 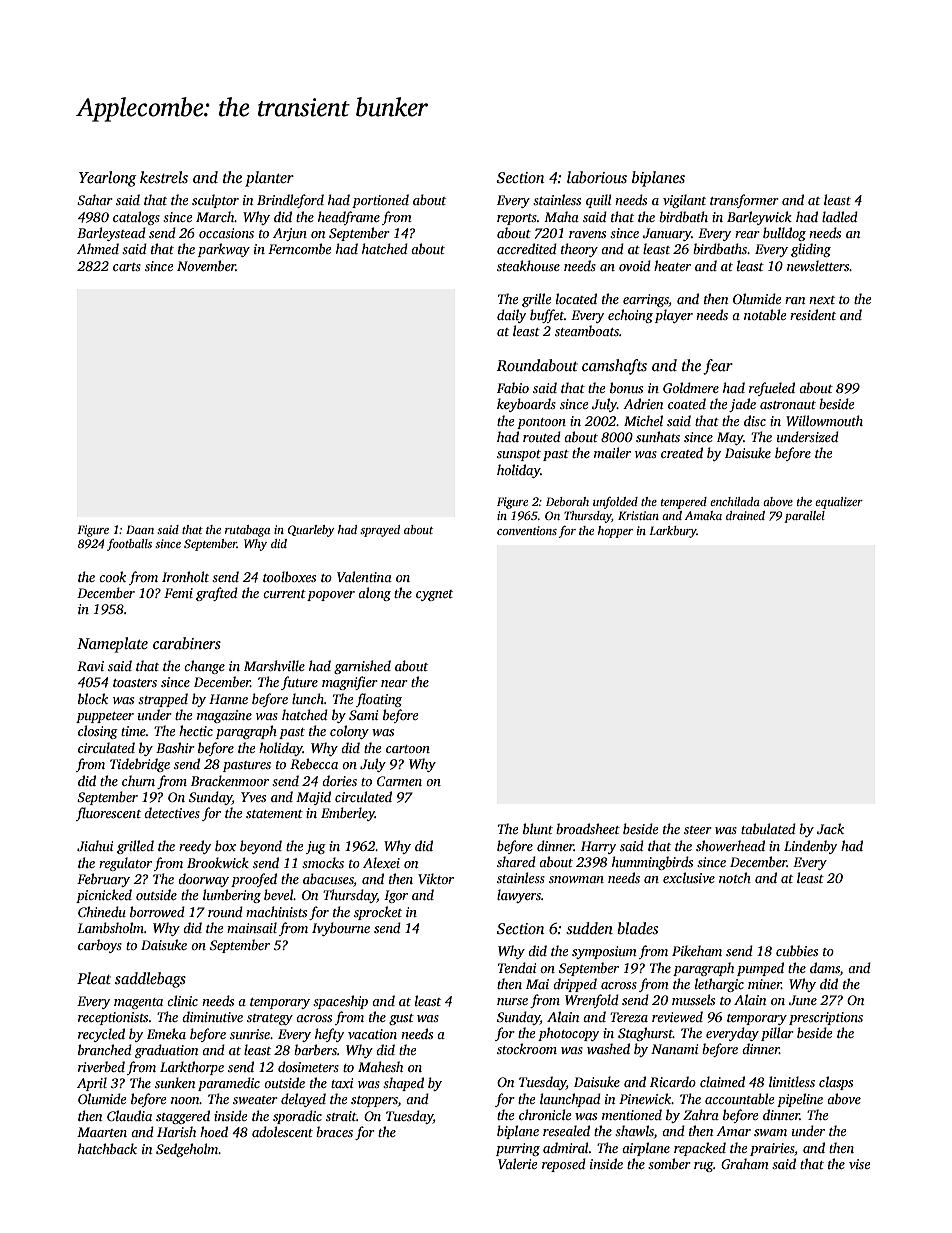 What do you see at coordinates (434, 595) in the screenshot?
I see `cygnet` at bounding box center [434, 595].
